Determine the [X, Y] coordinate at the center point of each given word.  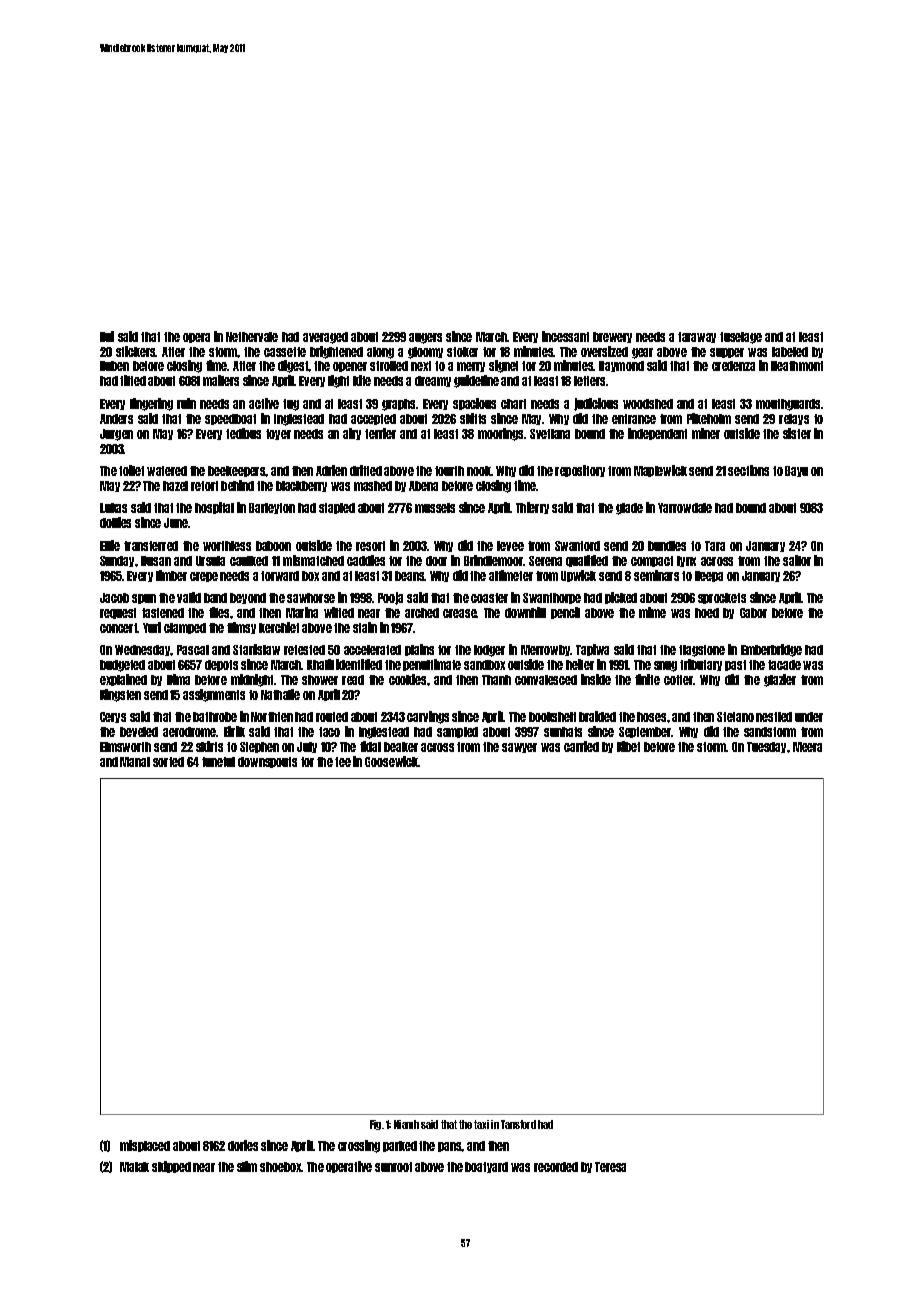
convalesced [546, 680]
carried [581, 746]
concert [119, 628]
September [645, 732]
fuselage [741, 338]
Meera [807, 747]
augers [425, 338]
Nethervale [252, 337]
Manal [135, 762]
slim [247, 1166]
